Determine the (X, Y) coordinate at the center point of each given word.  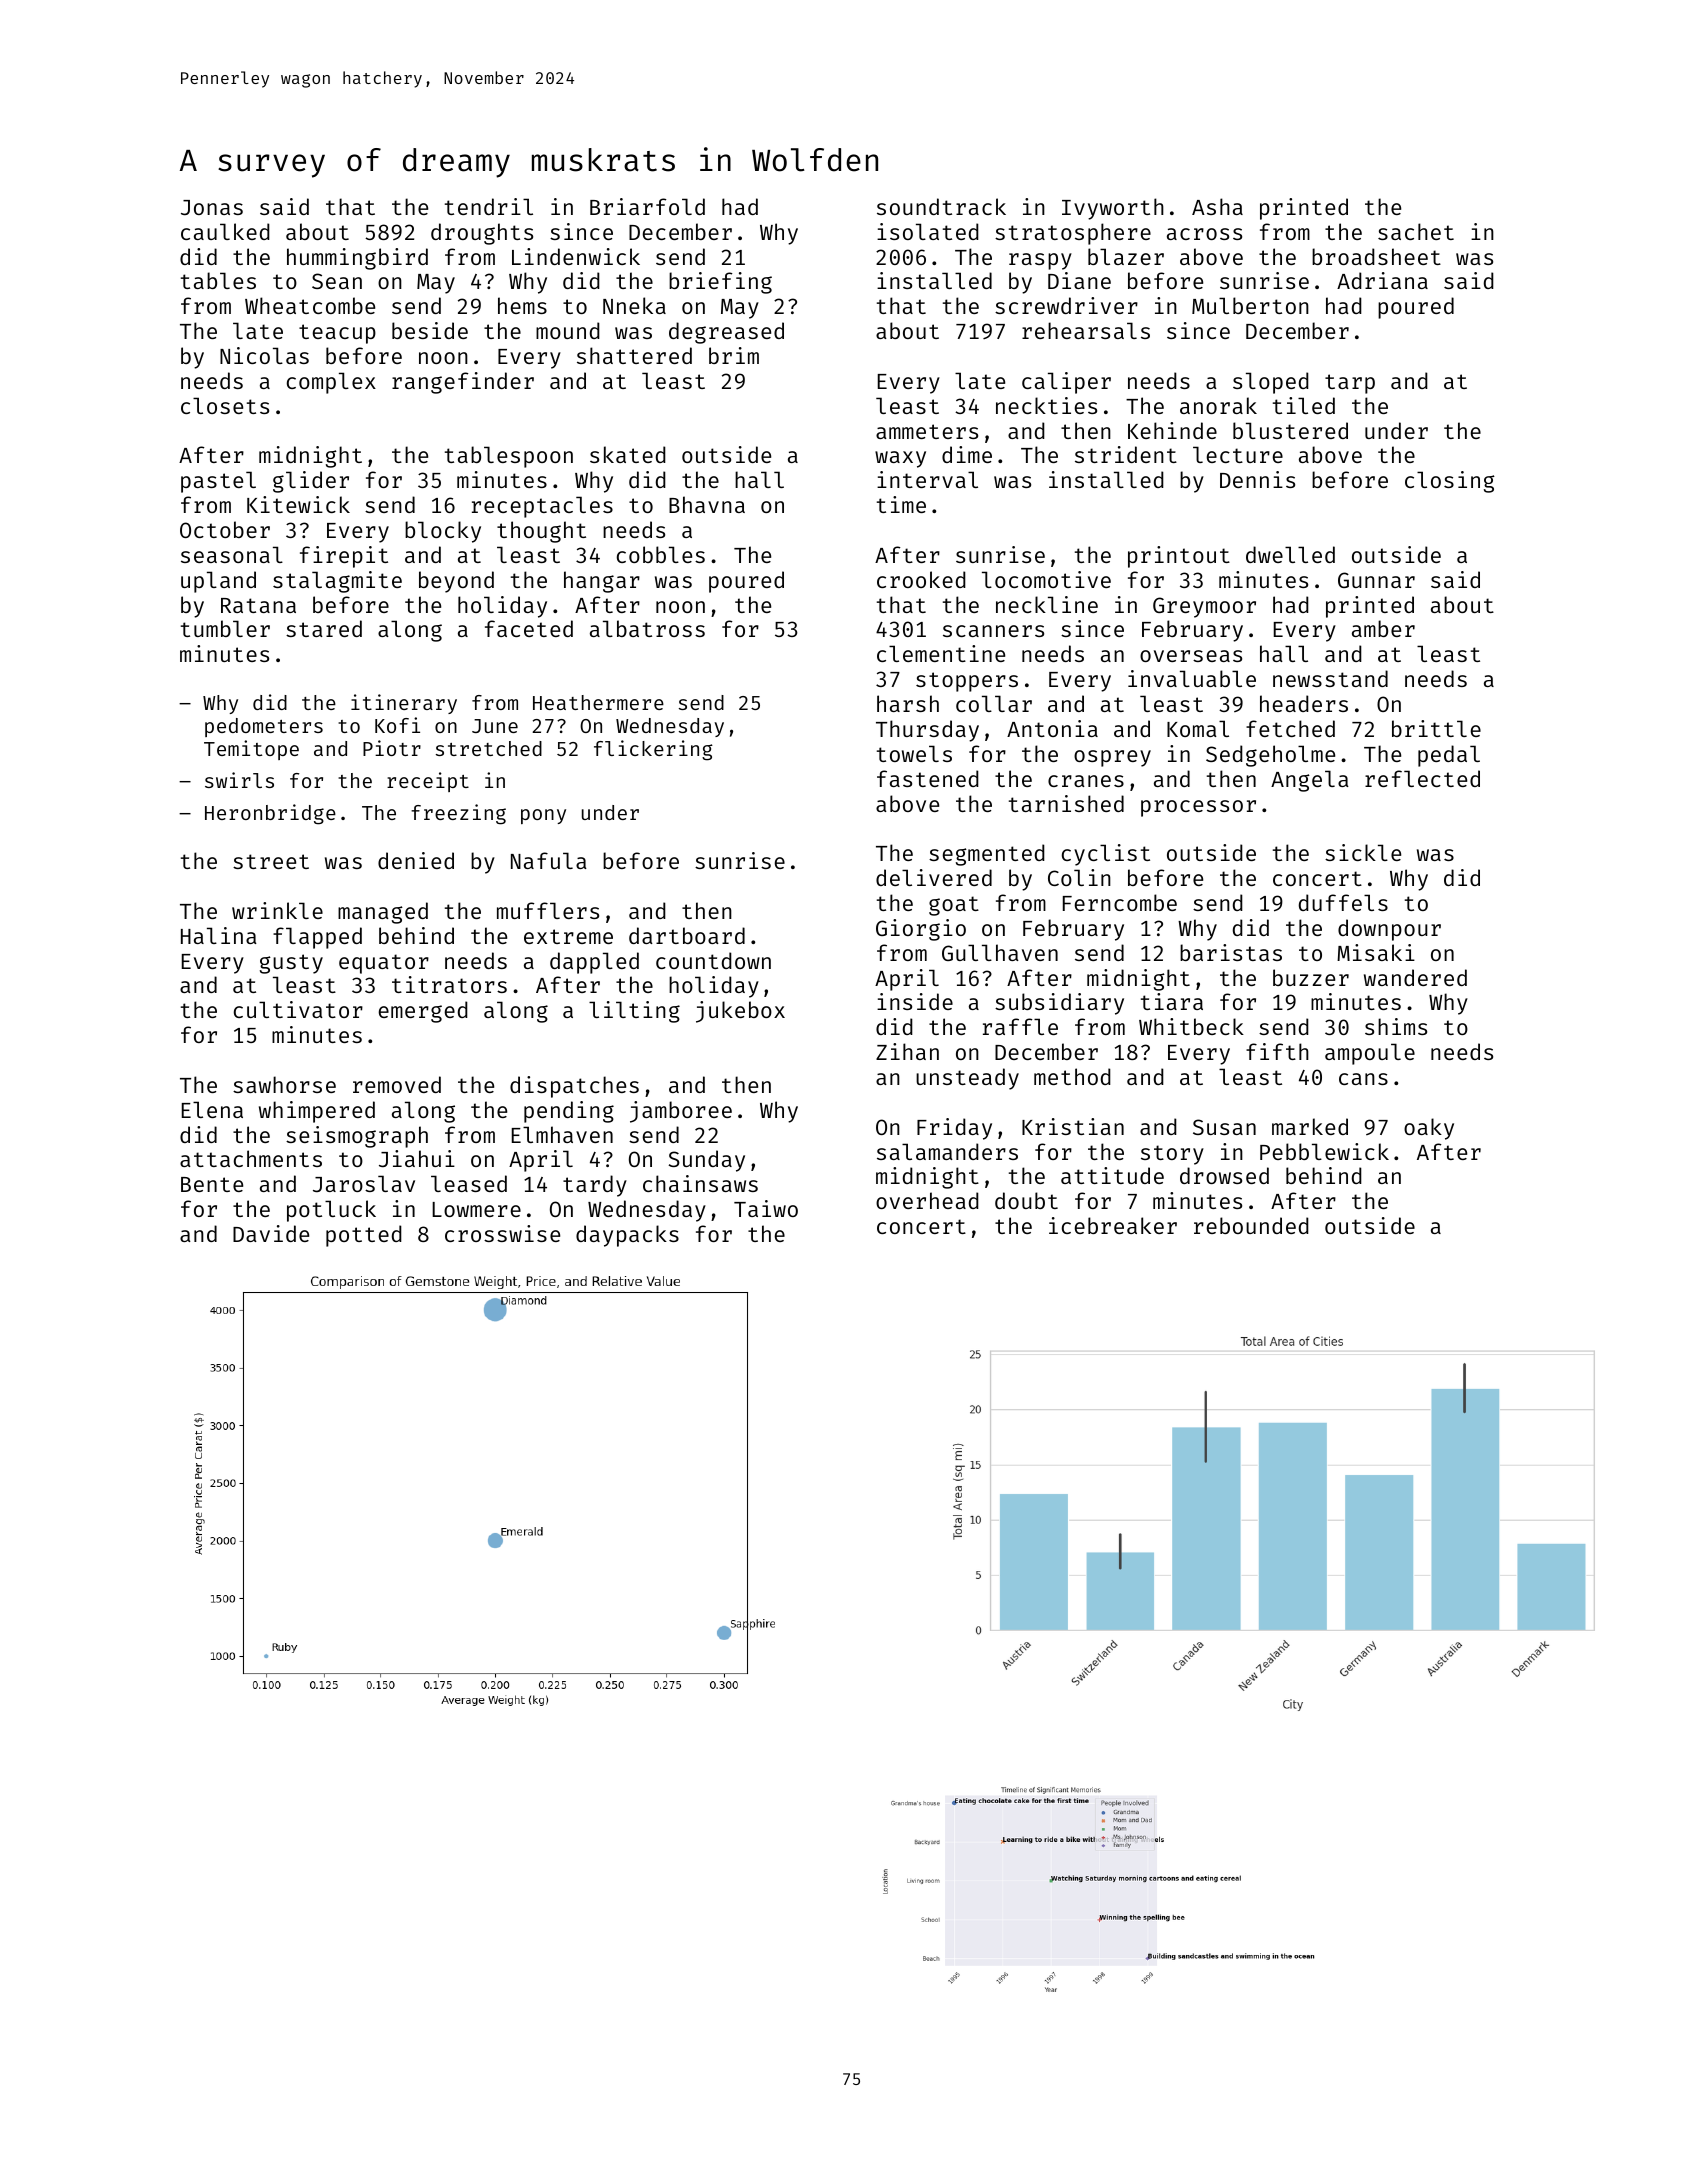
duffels (1343, 902)
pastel (218, 482)
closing (1450, 482)
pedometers (264, 727)
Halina (219, 935)
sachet (1416, 231)
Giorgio (921, 930)
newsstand (1330, 678)
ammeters (927, 431)
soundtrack (941, 206)
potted (364, 1236)
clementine (941, 653)
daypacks (627, 1236)
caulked (225, 231)
